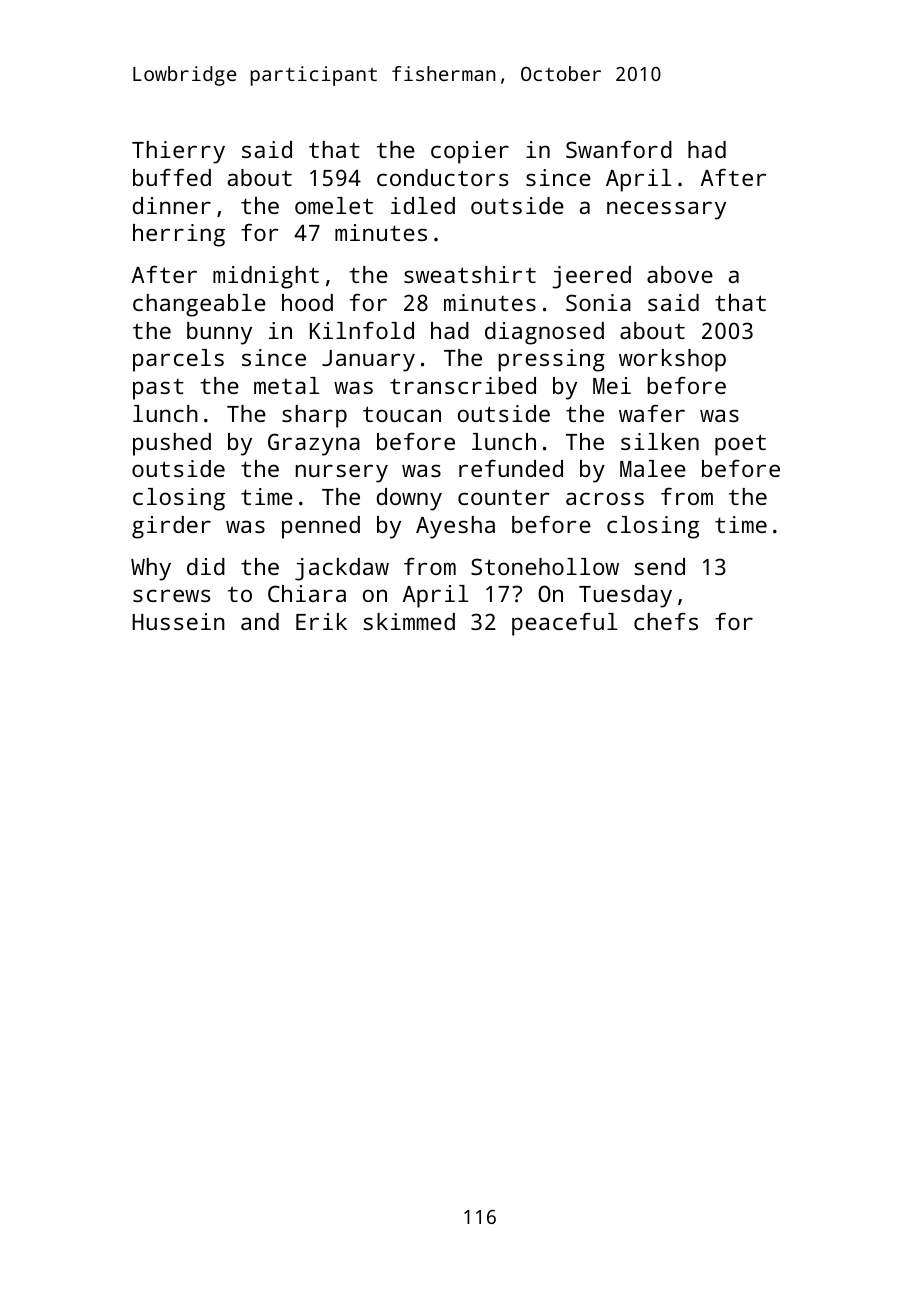 Image resolution: width=924 pixels, height=1311 pixels. I want to click on Swanford, so click(619, 149).
